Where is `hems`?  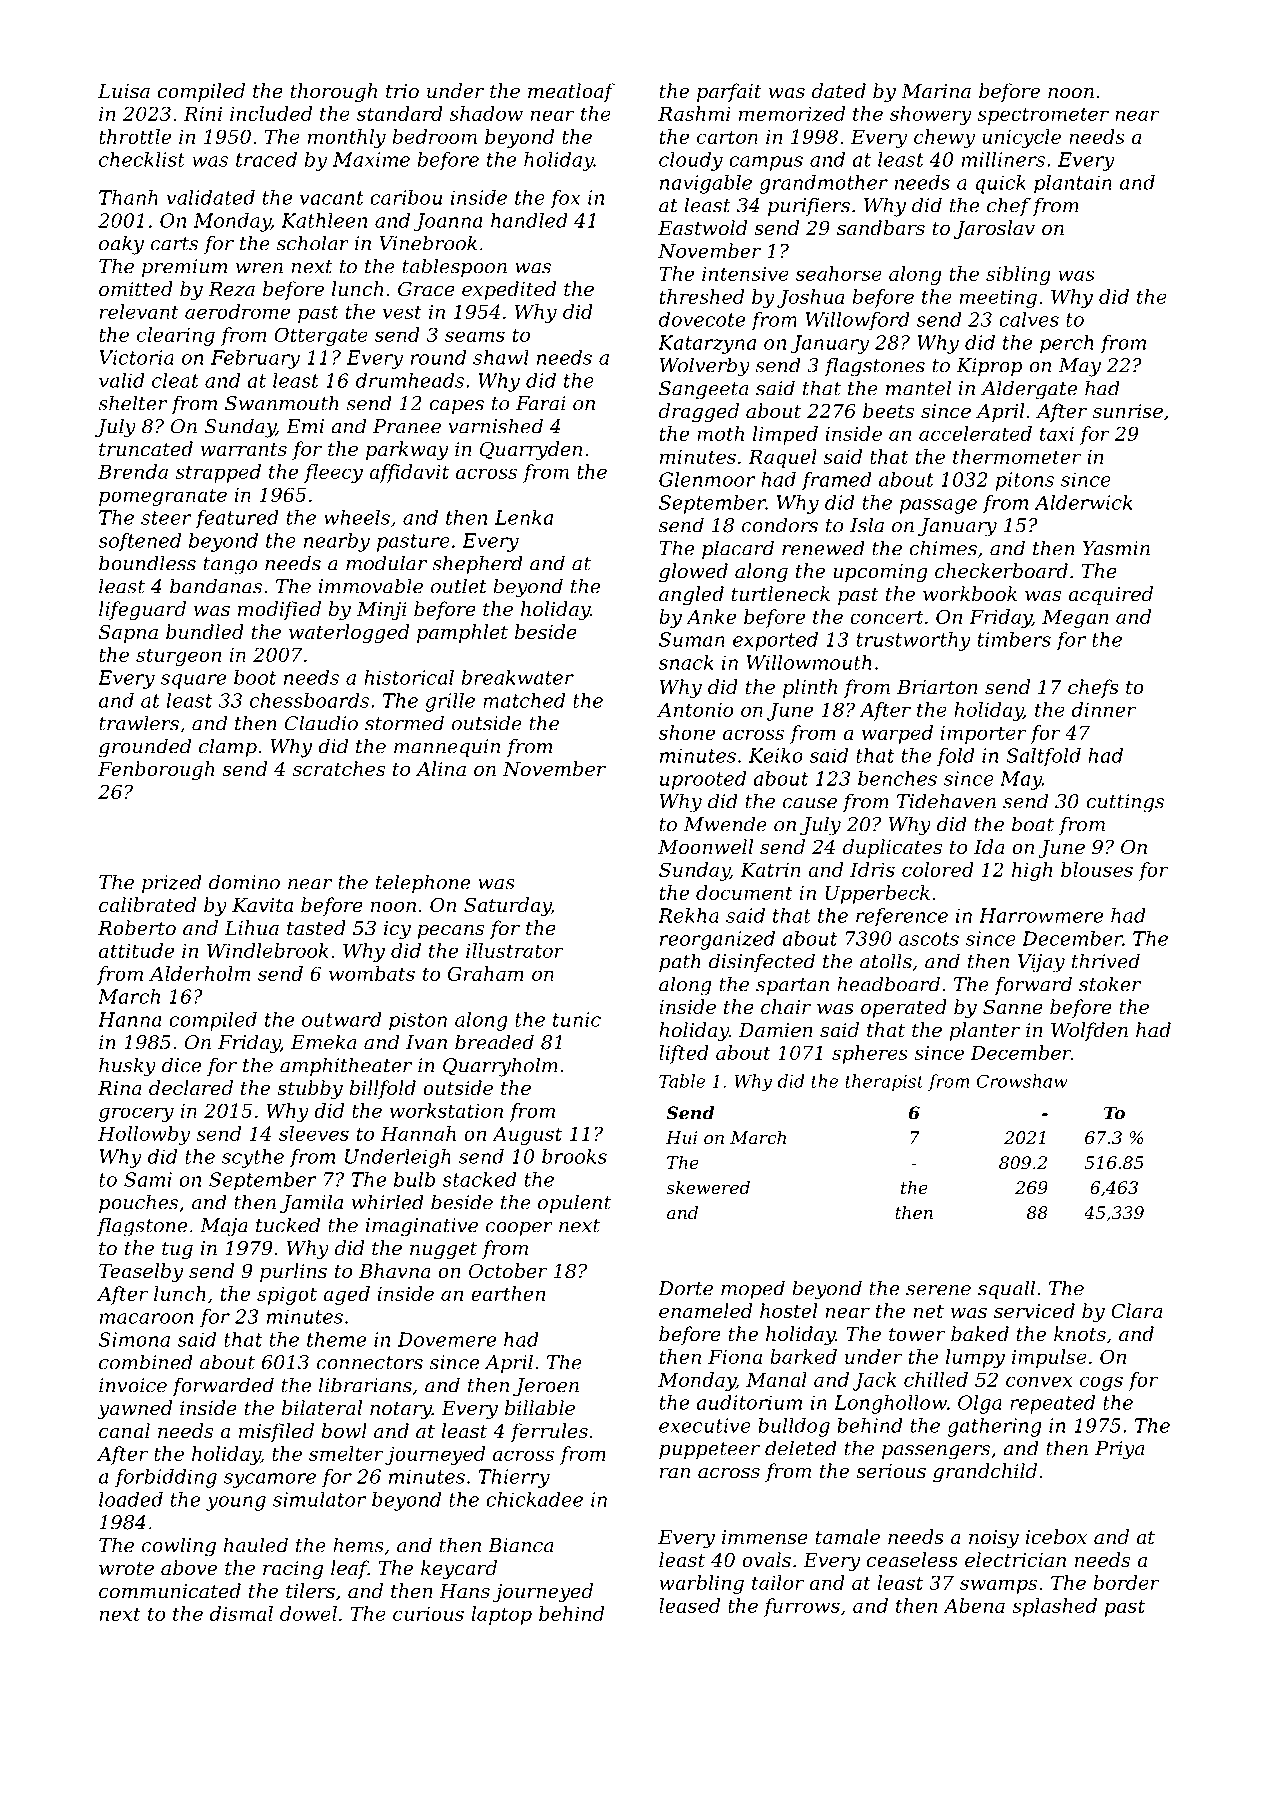 hems is located at coordinates (358, 1545).
